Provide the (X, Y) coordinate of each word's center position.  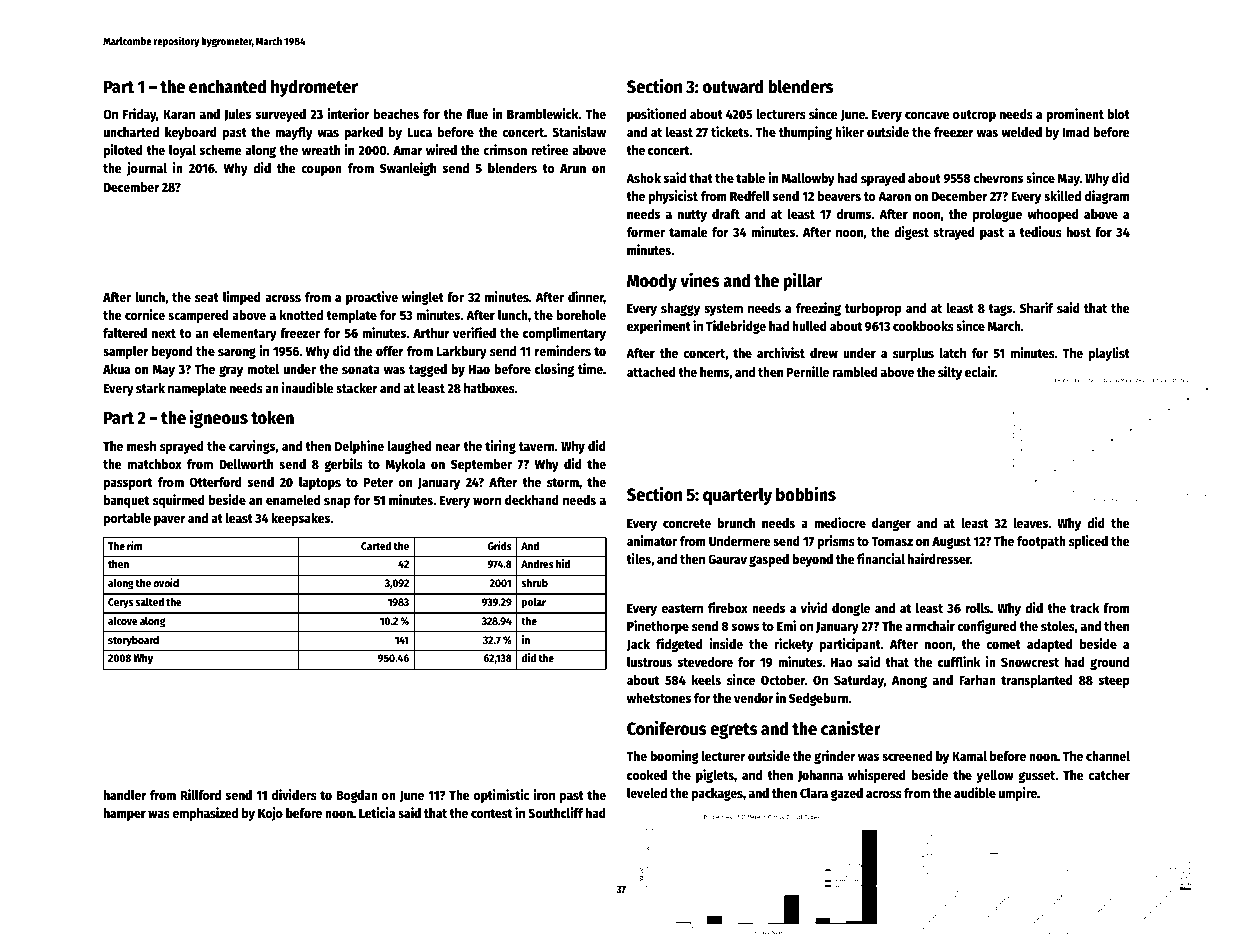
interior (348, 113)
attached (651, 372)
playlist (1109, 354)
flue (477, 114)
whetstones (659, 698)
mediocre (840, 522)
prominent (1075, 115)
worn (487, 501)
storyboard (133, 641)
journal (147, 169)
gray (231, 371)
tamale (688, 232)
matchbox (155, 464)
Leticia (377, 812)
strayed (954, 233)
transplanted (1037, 681)
